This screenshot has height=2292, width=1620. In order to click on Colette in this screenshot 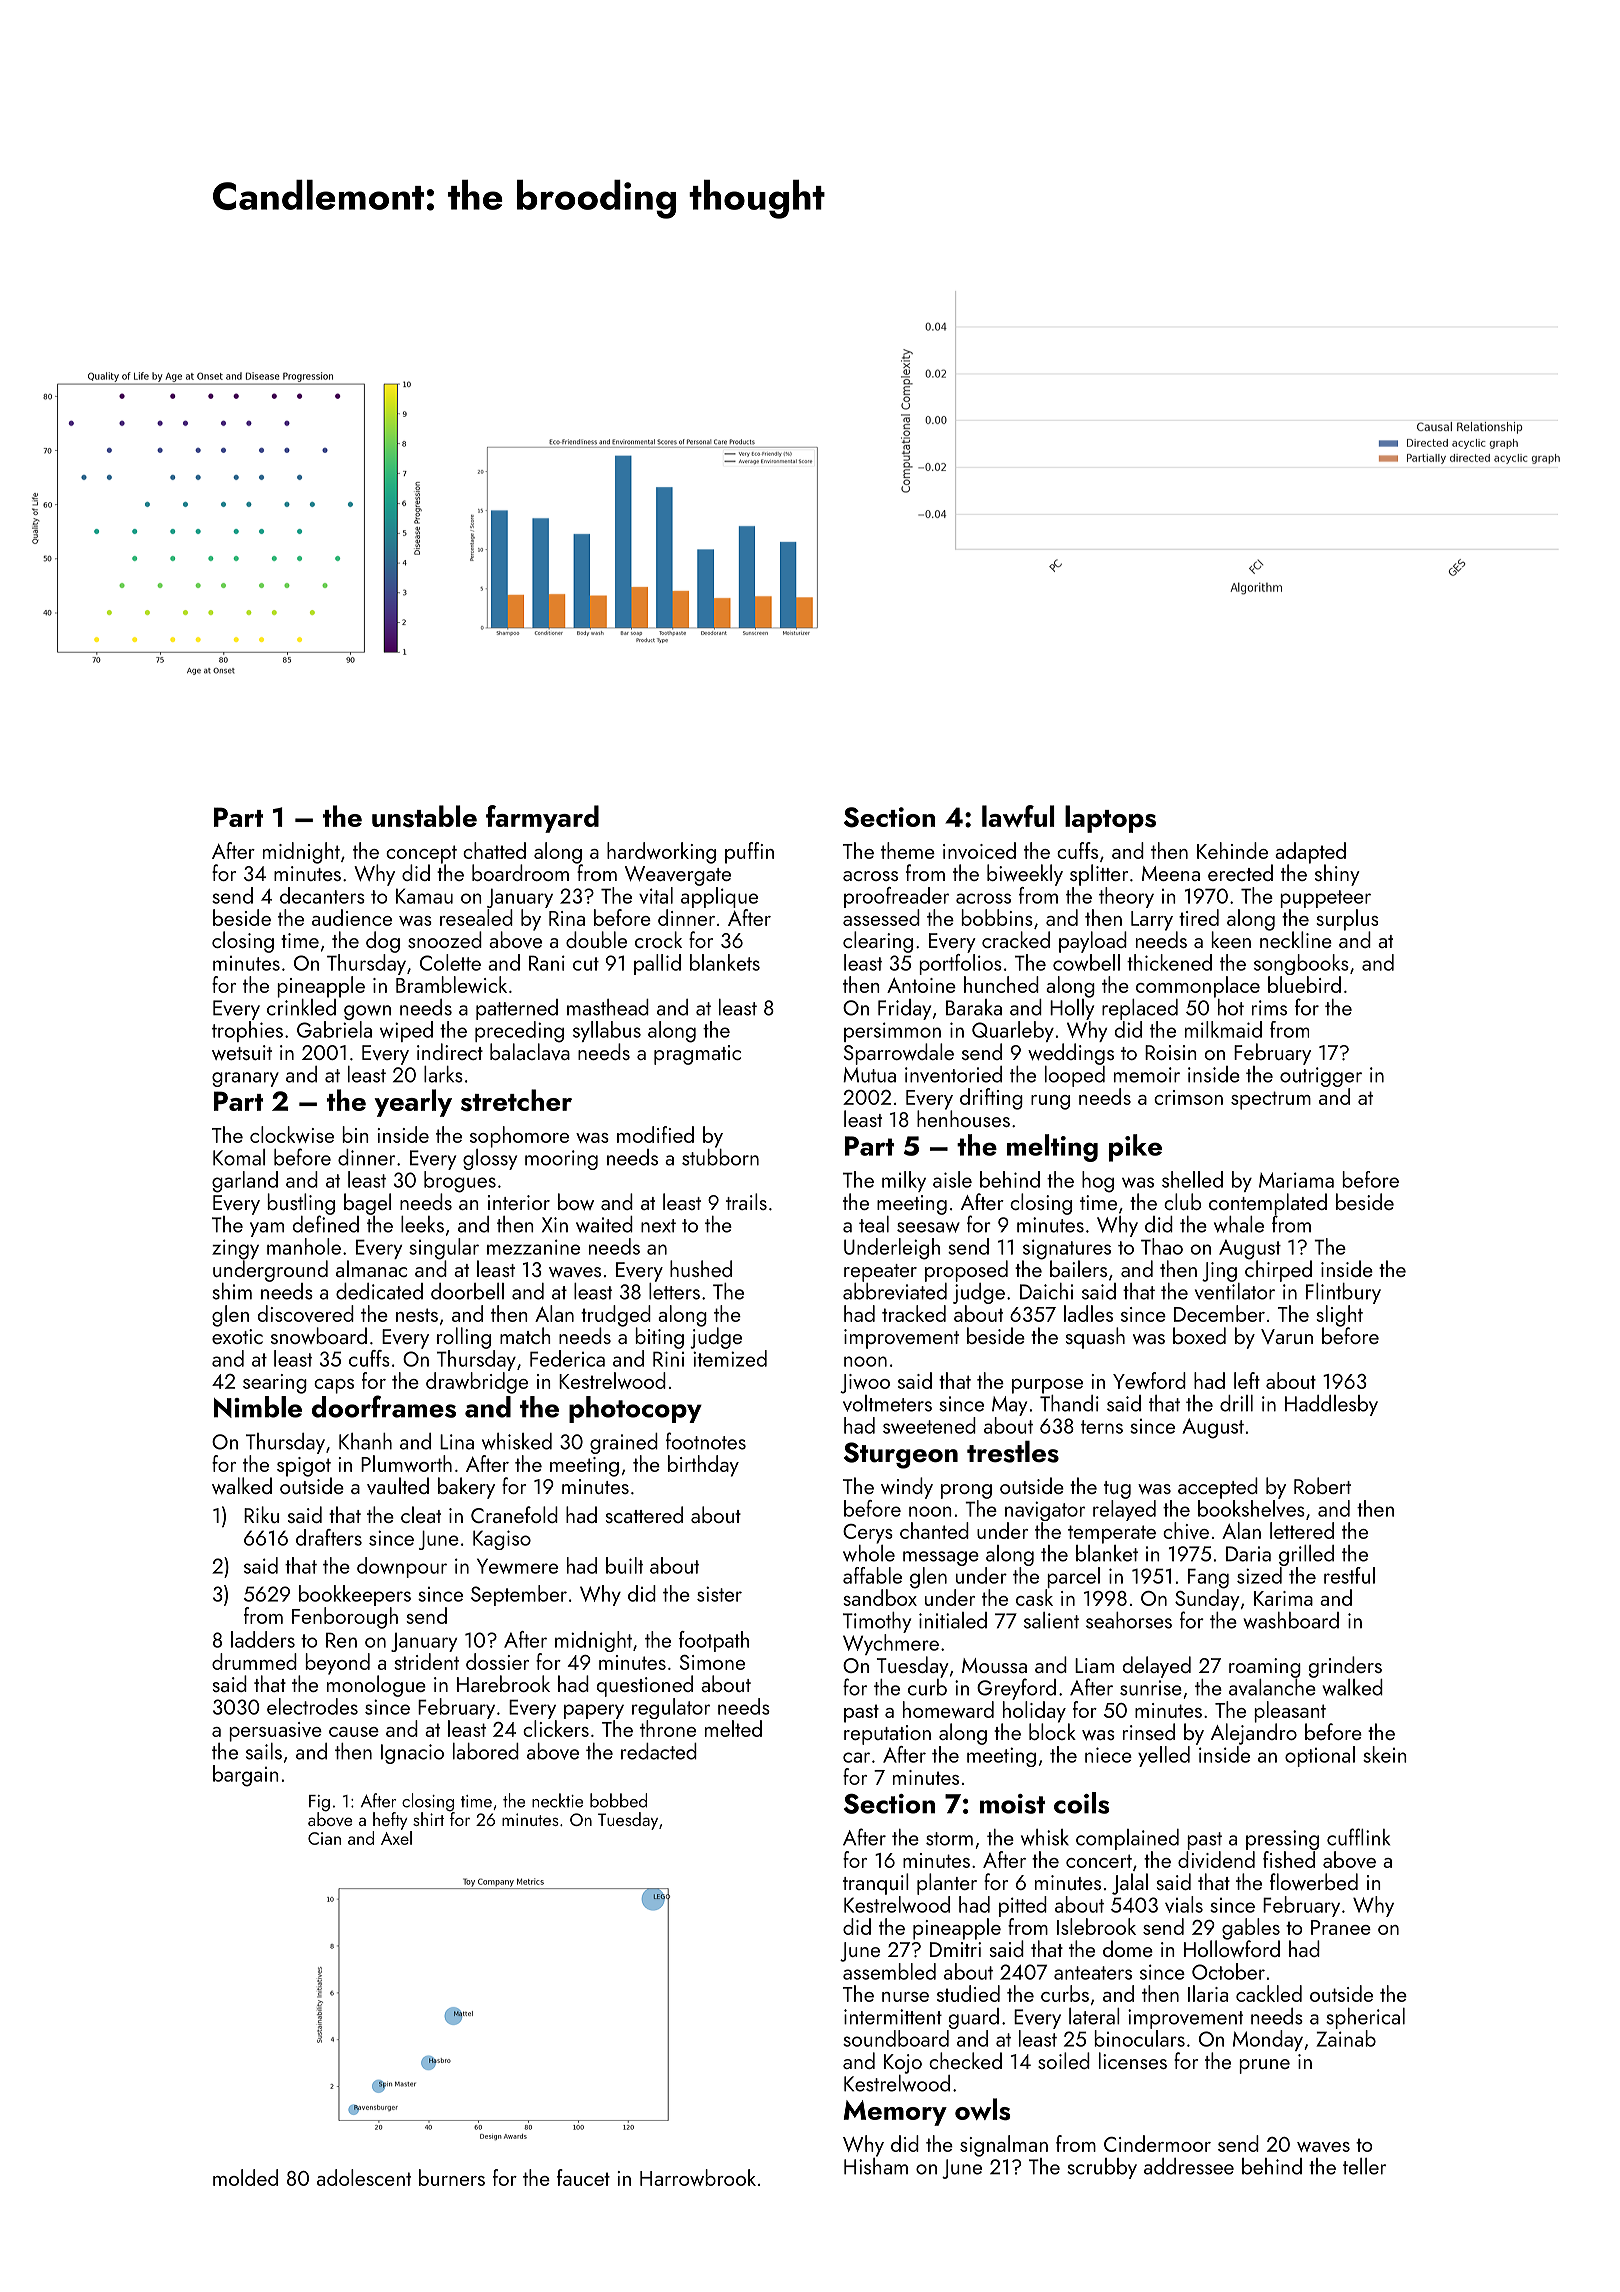, I will do `click(450, 962)`.
